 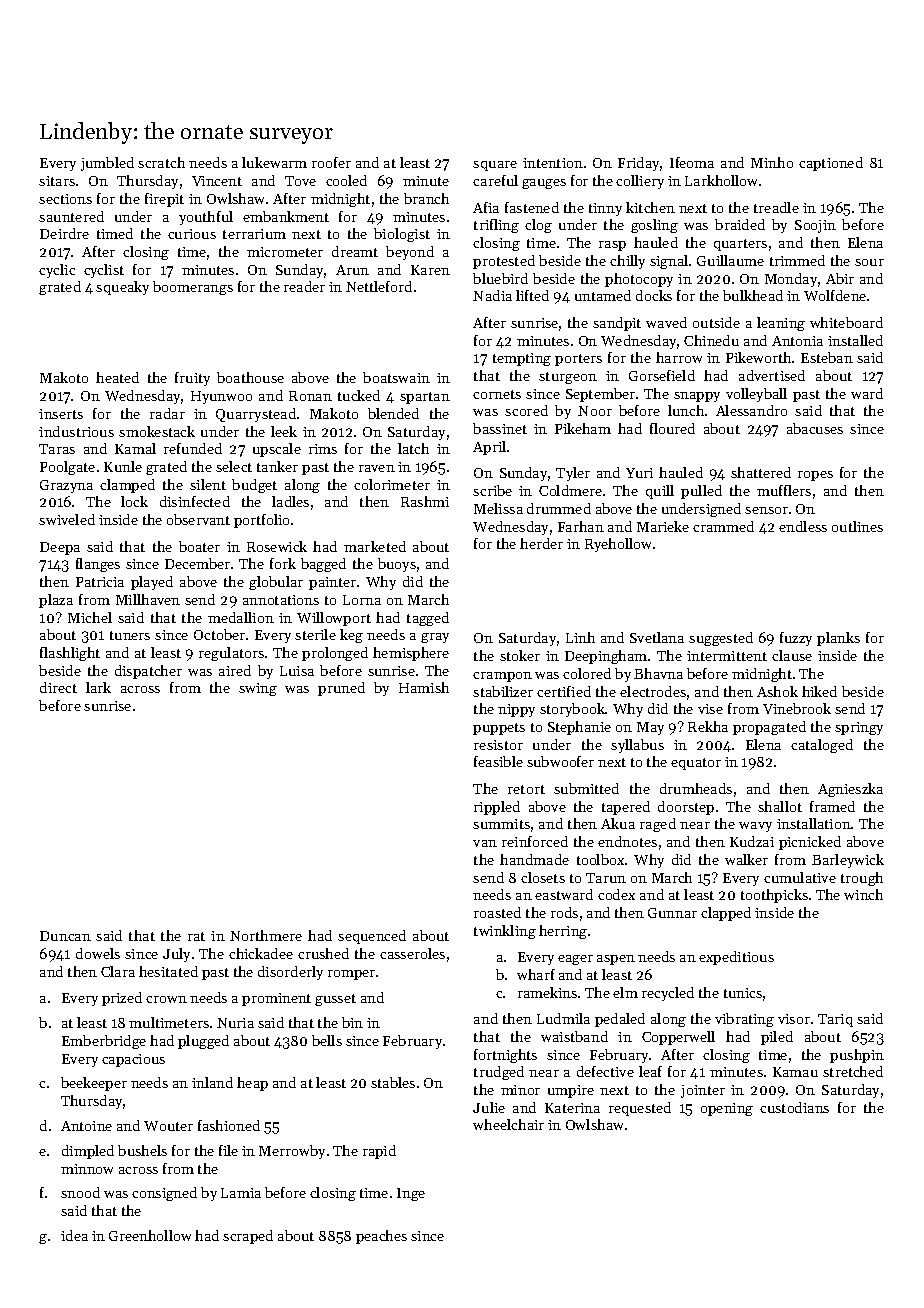 What do you see at coordinates (58, 687) in the page?
I see `direct` at bounding box center [58, 687].
